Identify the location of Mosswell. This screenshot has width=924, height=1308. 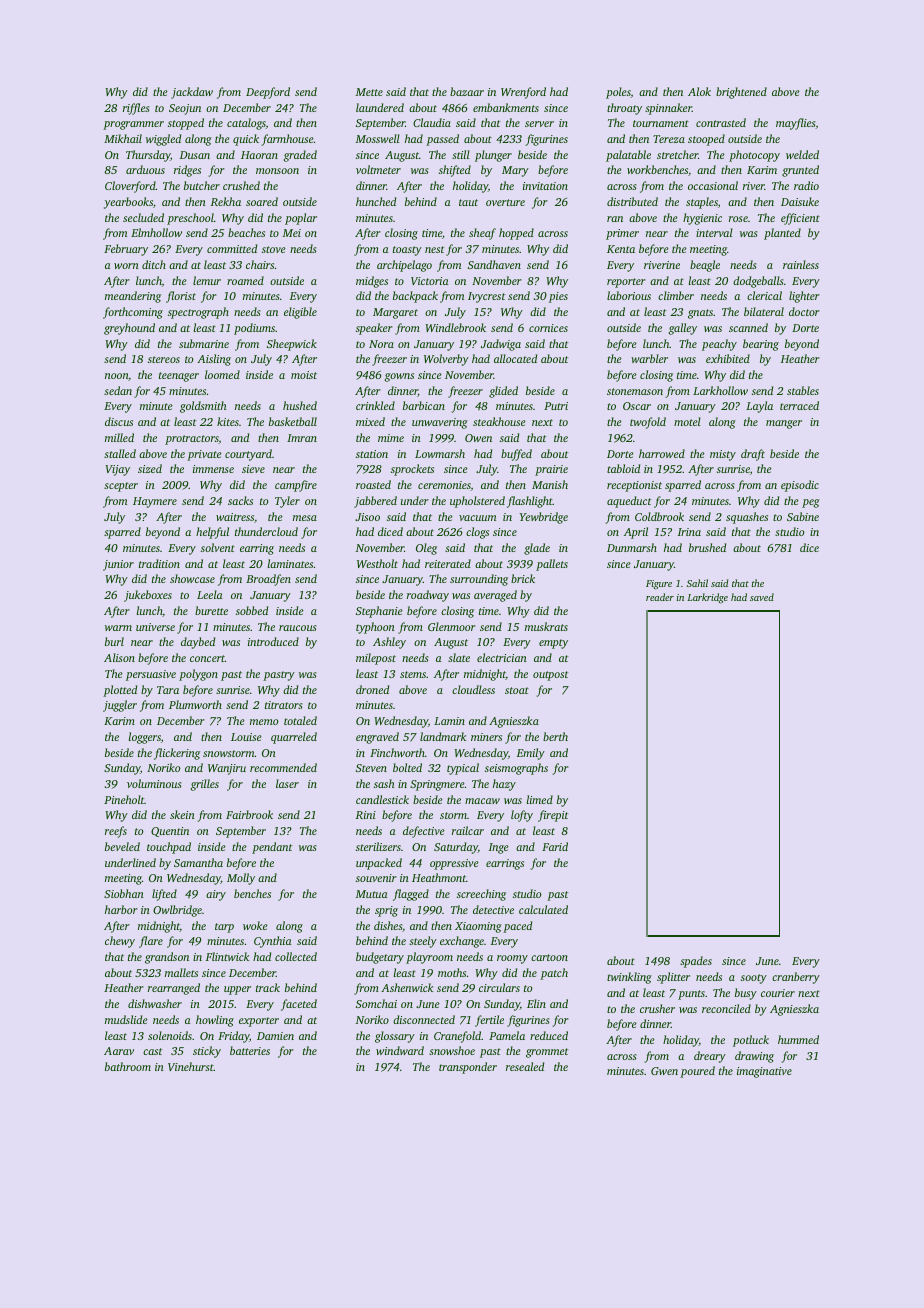
(378, 138).
